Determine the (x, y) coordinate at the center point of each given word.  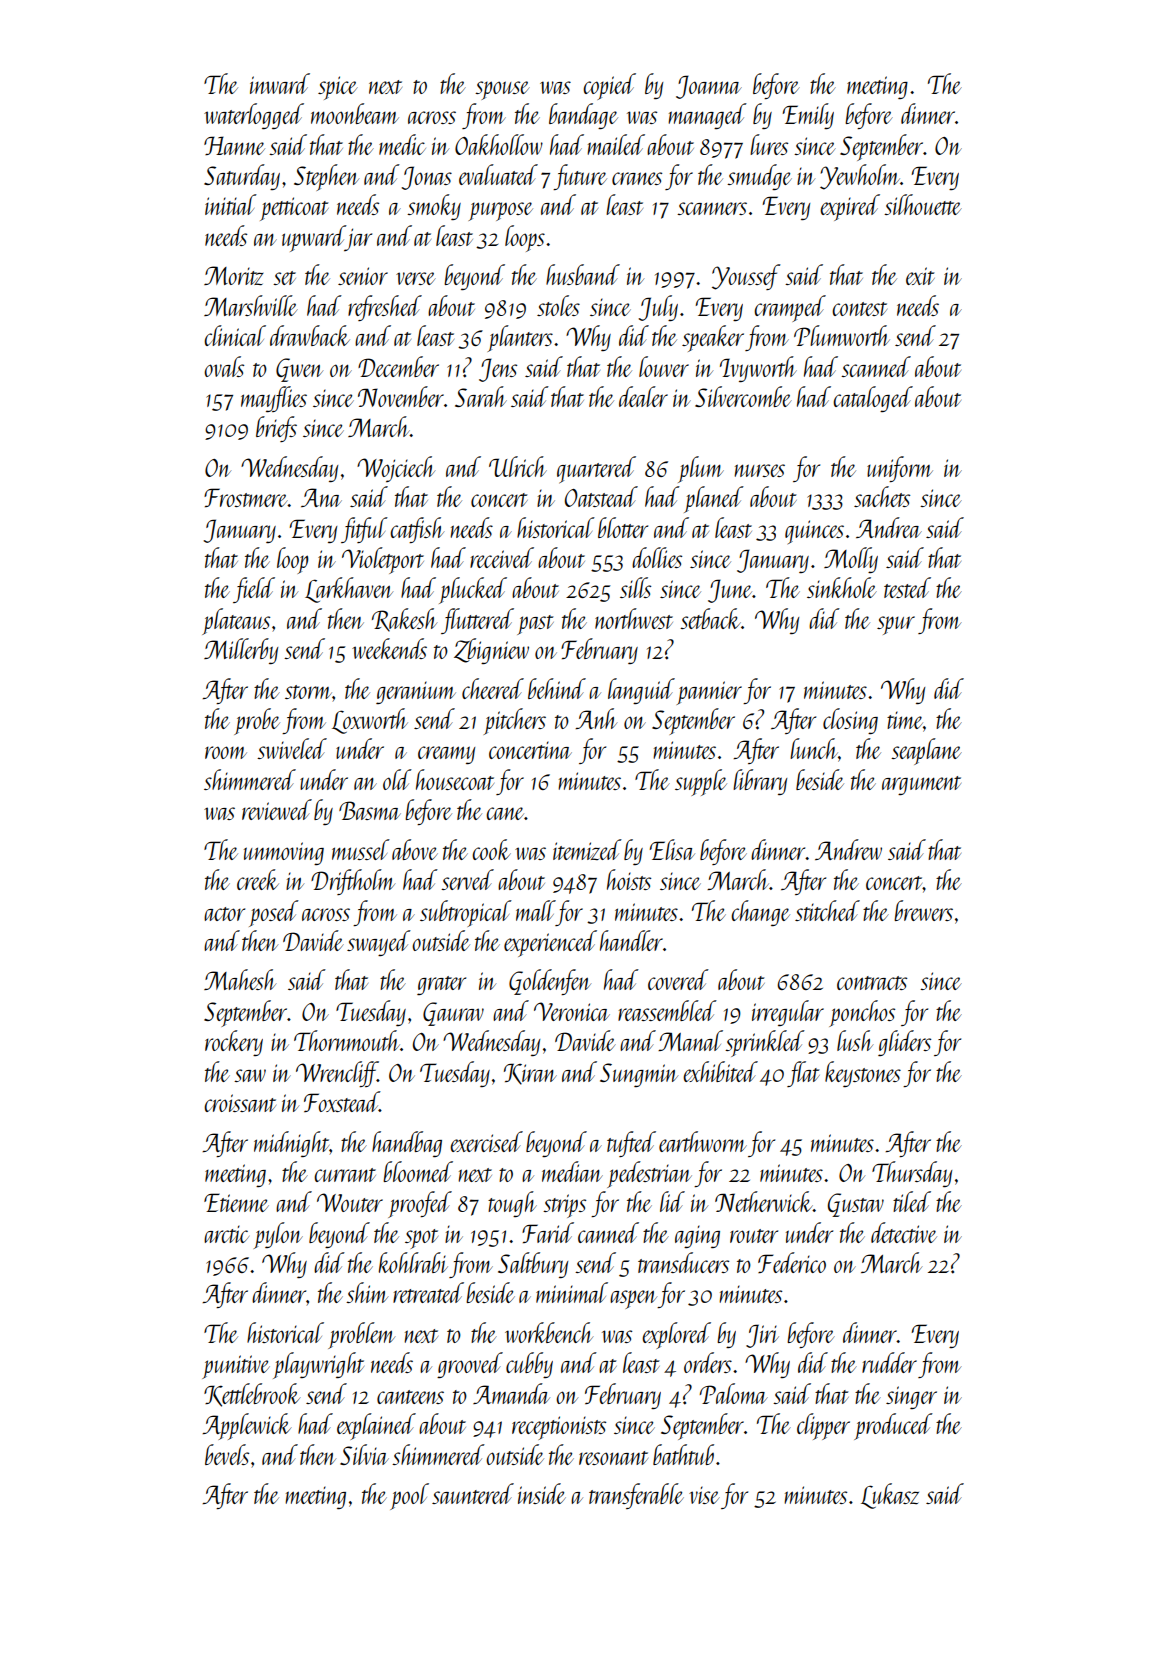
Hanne (234, 145)
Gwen (299, 370)
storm (308, 692)
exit (920, 276)
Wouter (350, 1202)
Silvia (364, 1454)
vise (704, 1495)
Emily (808, 116)
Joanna (709, 87)
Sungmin (639, 1075)
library (760, 782)
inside (542, 1493)
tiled (912, 1201)
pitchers (515, 721)
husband (583, 274)
